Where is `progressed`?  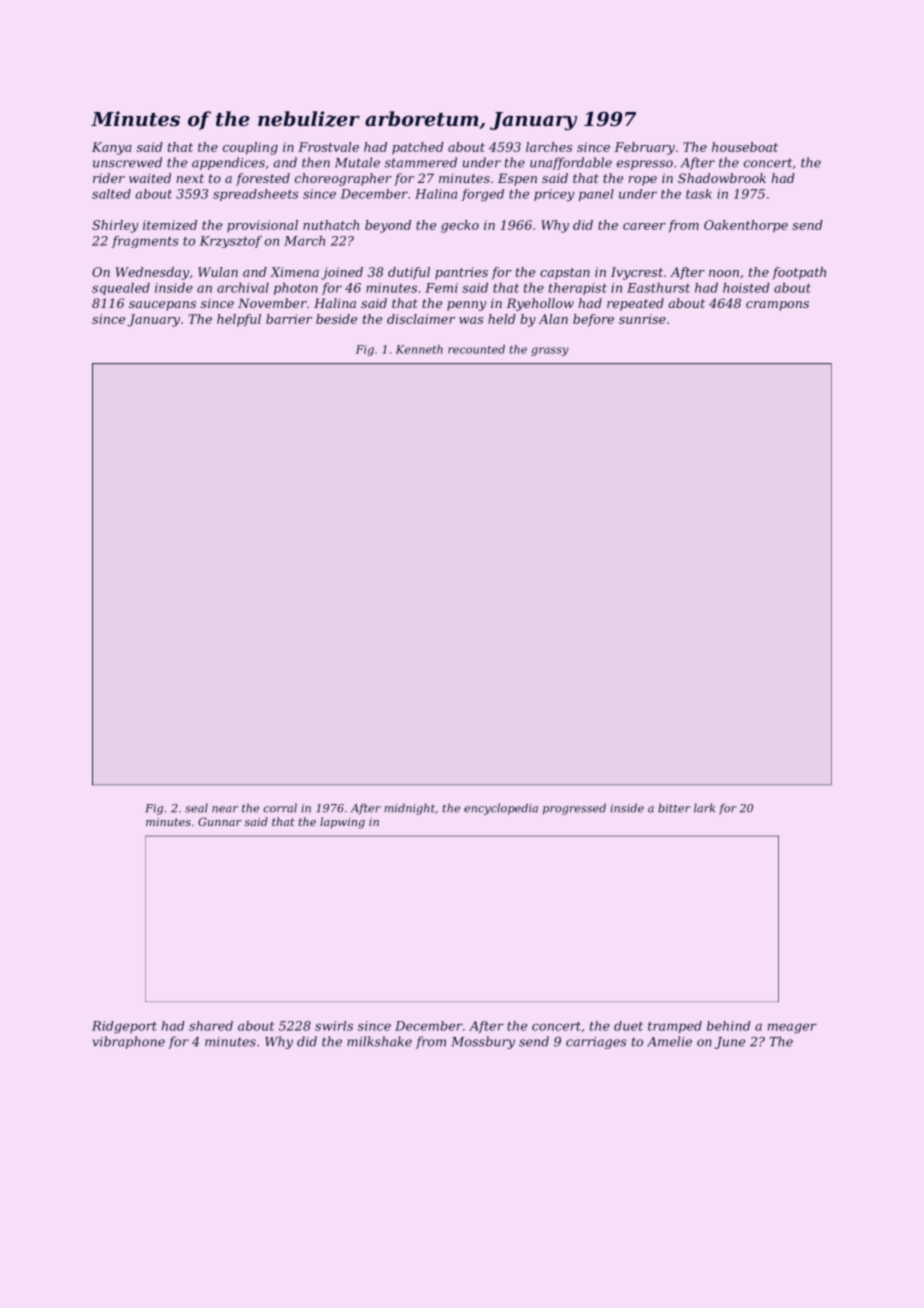
progressed is located at coordinates (574, 809).
